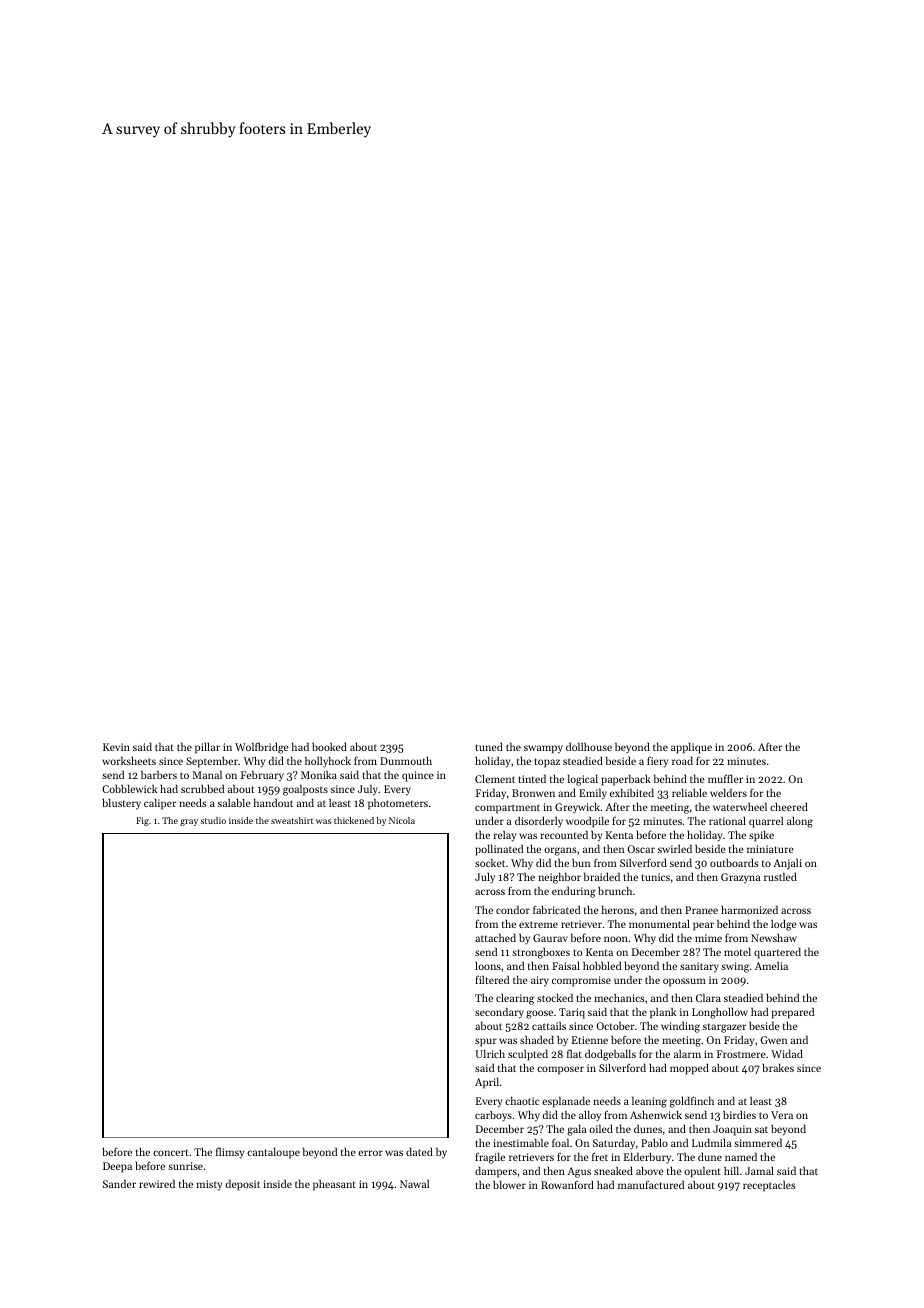 This screenshot has height=1308, width=924. Describe the element at coordinates (329, 746) in the screenshot. I see `booked` at that location.
